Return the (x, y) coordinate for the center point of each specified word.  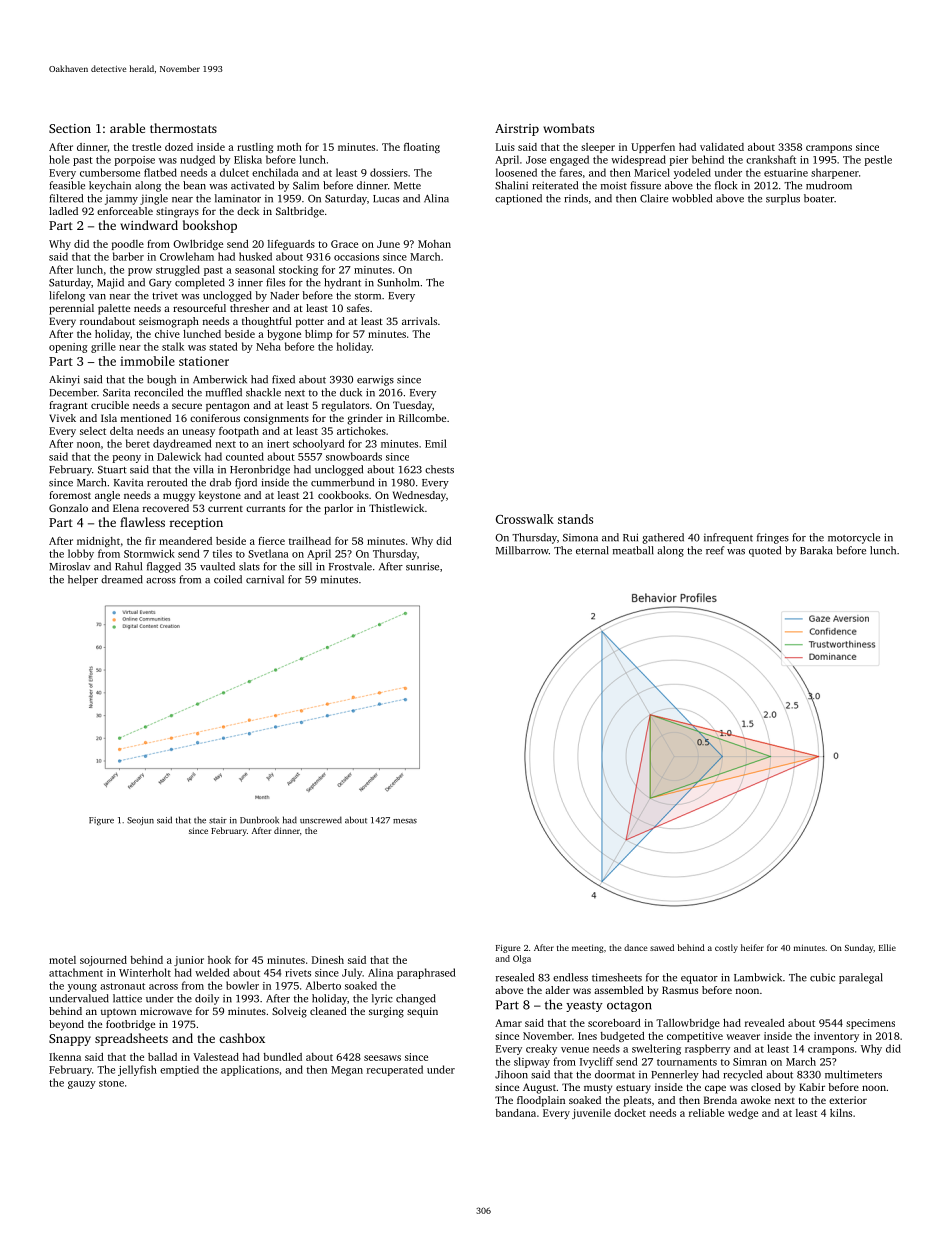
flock (726, 185)
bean (194, 185)
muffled (224, 392)
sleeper (598, 148)
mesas (405, 821)
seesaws (382, 1058)
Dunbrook (259, 820)
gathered (663, 538)
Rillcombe (422, 418)
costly (726, 948)
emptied (179, 1070)
